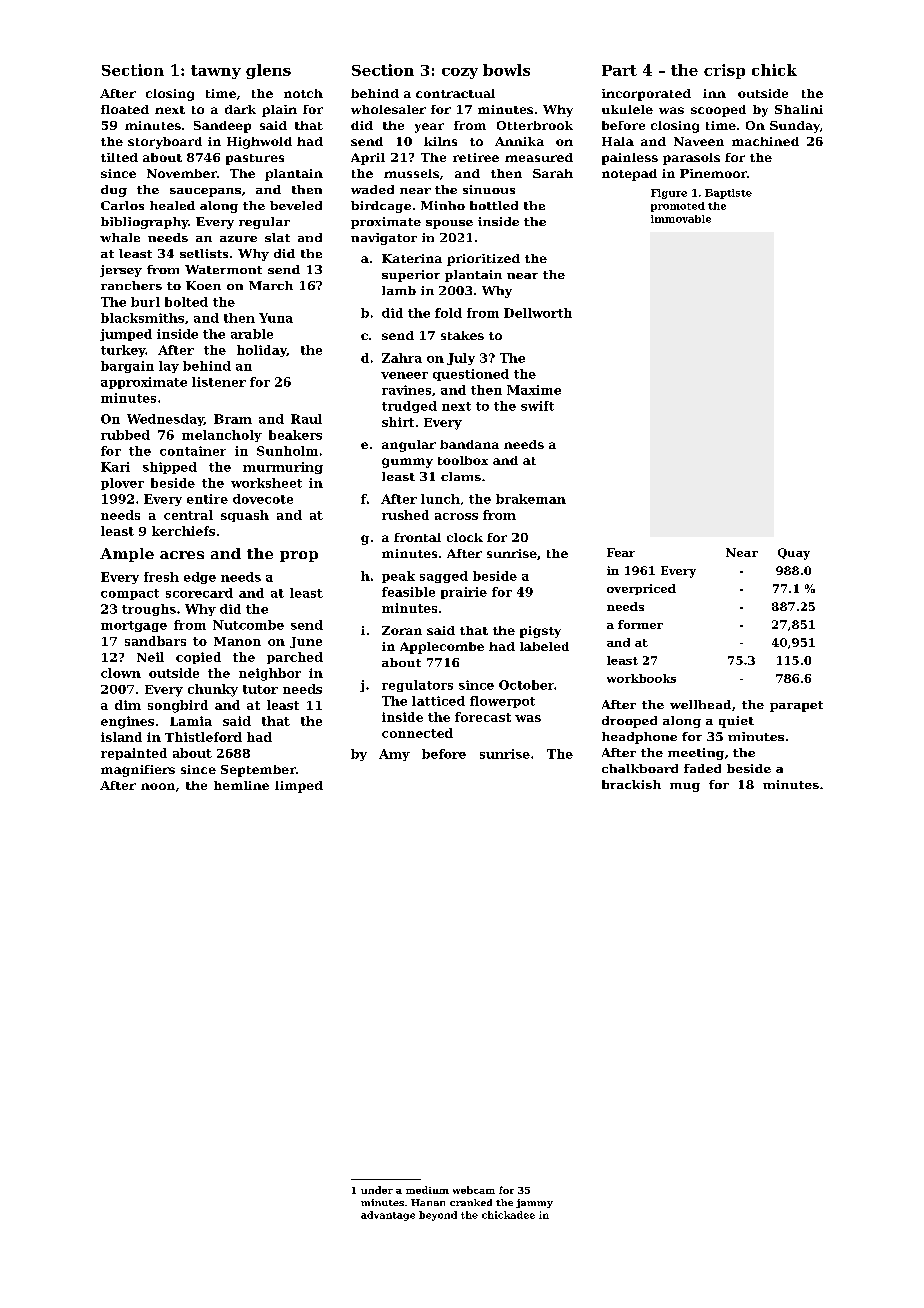 The height and width of the document is (1308, 924). I want to click on pigsty, so click(540, 632).
